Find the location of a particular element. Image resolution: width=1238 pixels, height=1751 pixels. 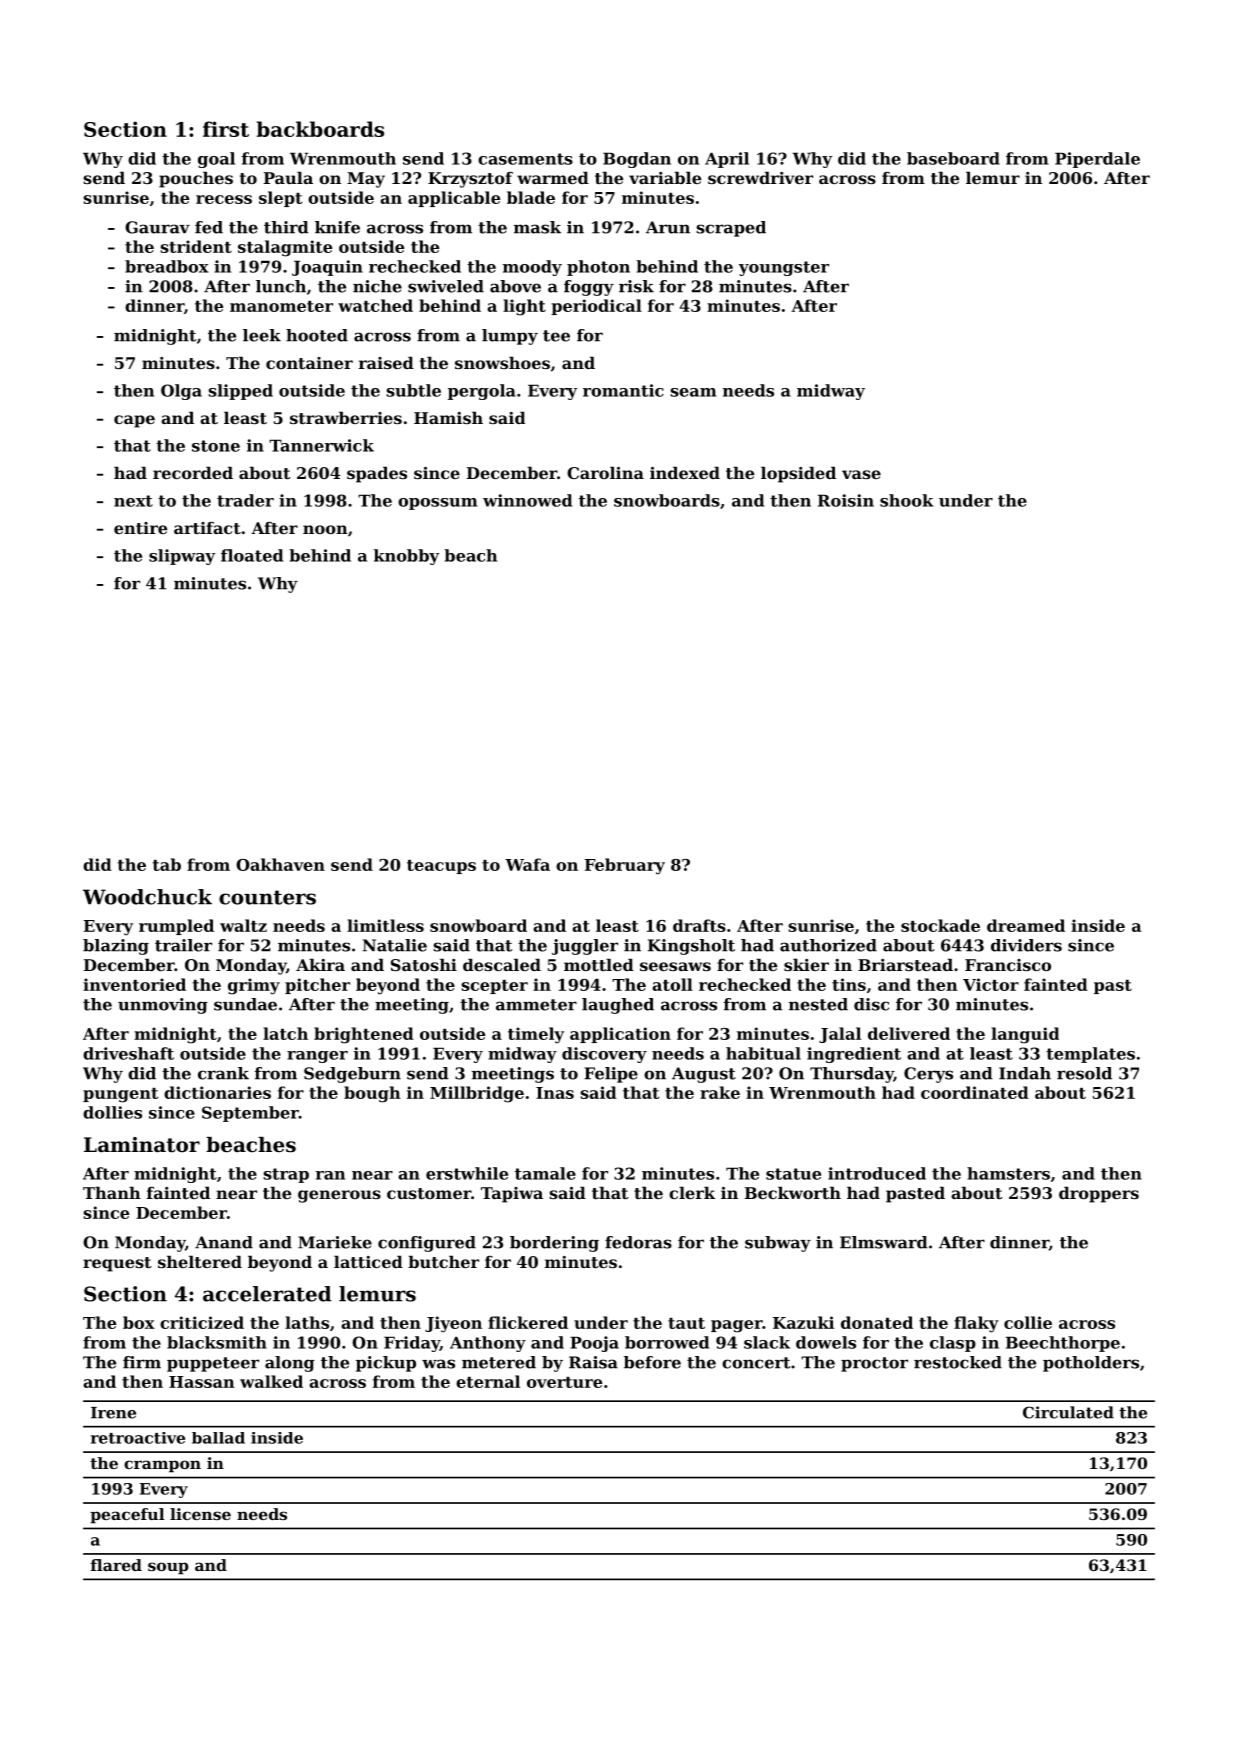

soup is located at coordinates (168, 1568).
